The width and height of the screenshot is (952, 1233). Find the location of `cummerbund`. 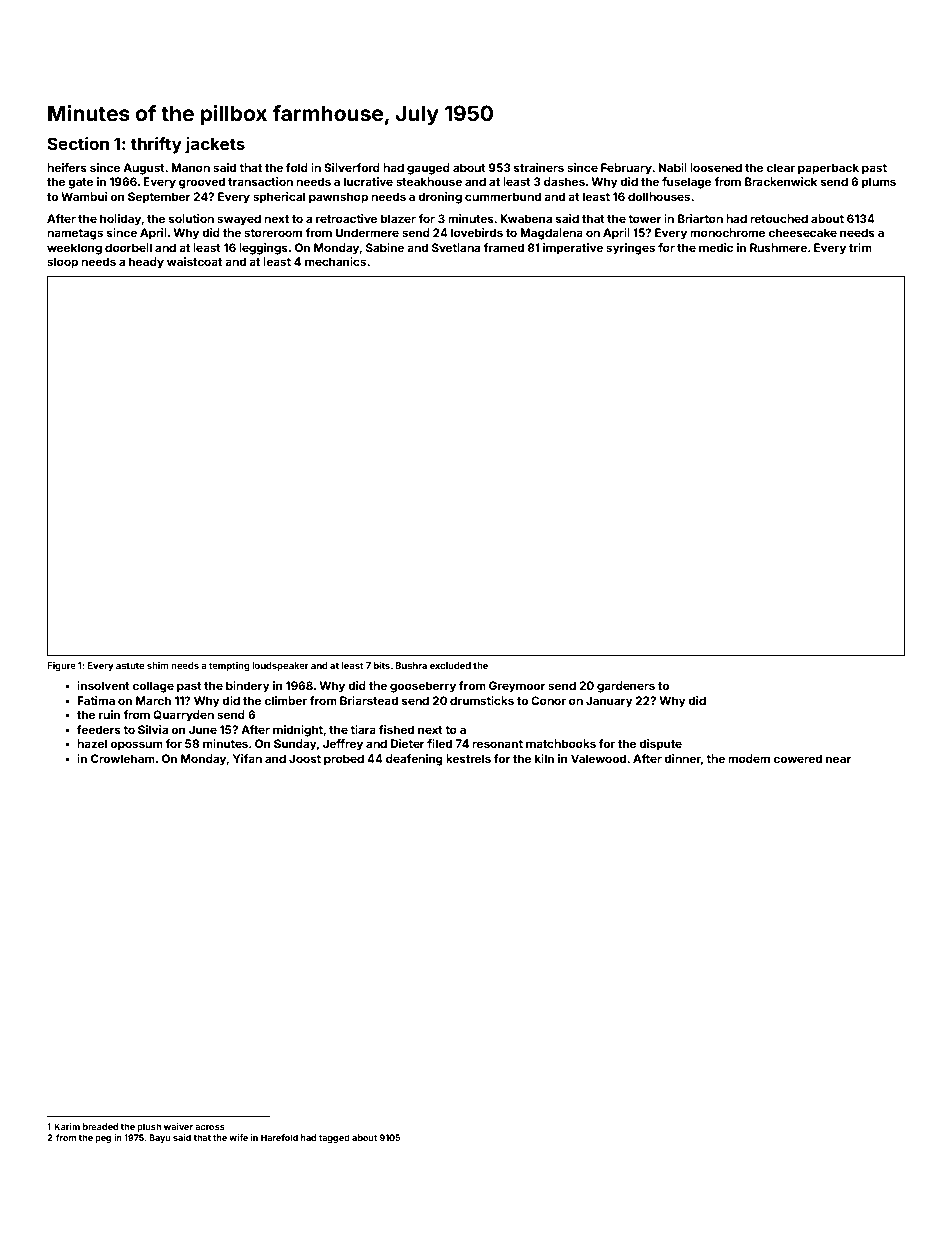

cummerbund is located at coordinates (503, 196).
